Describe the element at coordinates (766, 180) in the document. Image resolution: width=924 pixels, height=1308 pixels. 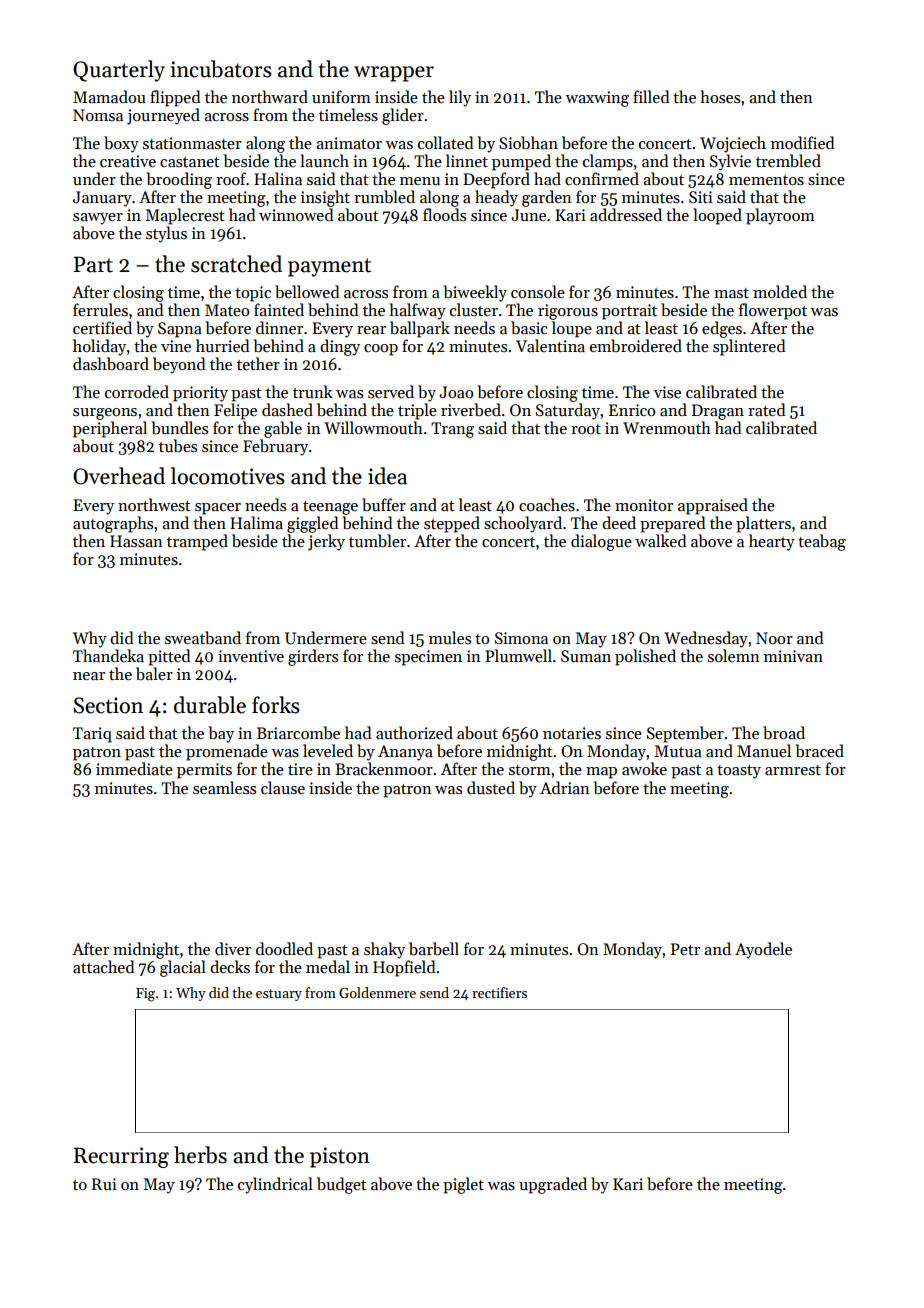
I see `mementos` at that location.
